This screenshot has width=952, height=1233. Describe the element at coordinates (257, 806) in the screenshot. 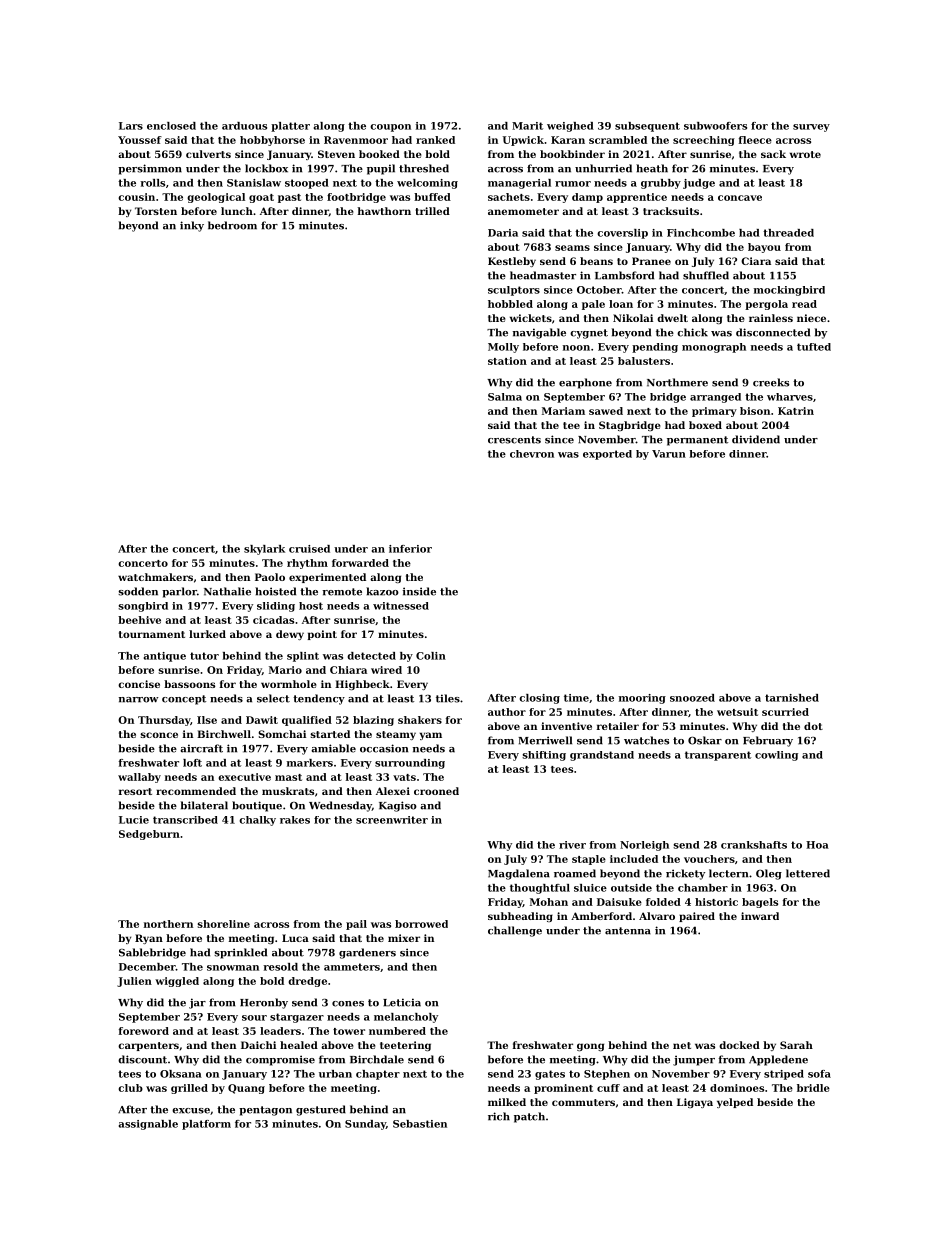

I see `boutique` at that location.
